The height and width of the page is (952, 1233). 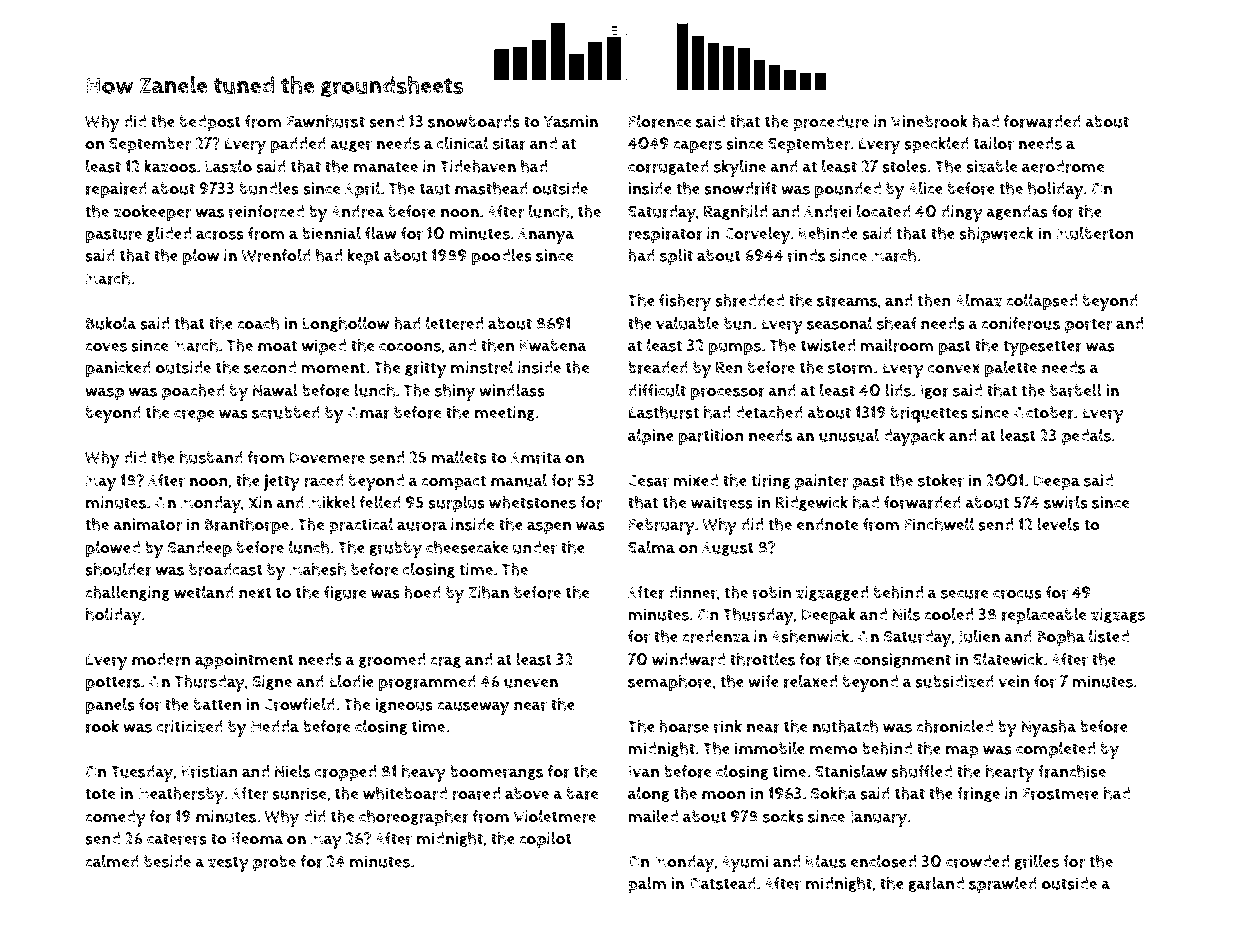 What do you see at coordinates (740, 168) in the page?
I see `skyline` at bounding box center [740, 168].
